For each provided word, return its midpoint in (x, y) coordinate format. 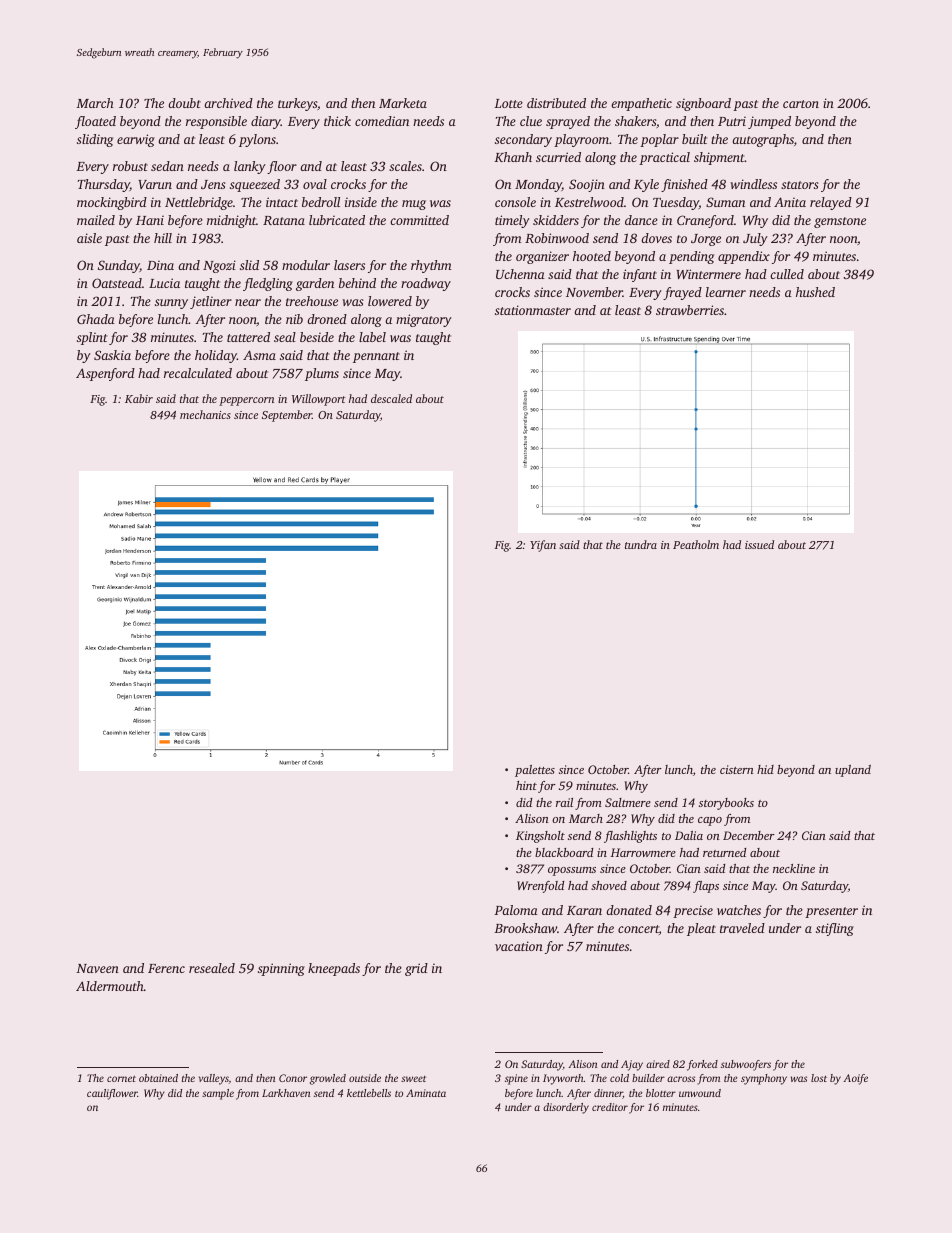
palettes (535, 771)
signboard (703, 104)
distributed (556, 103)
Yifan (543, 546)
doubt (184, 103)
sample (218, 1094)
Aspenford (105, 374)
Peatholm (696, 544)
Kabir (139, 398)
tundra (641, 544)
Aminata (426, 1093)
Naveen (97, 968)
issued (759, 544)
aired (658, 1064)
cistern (737, 769)
